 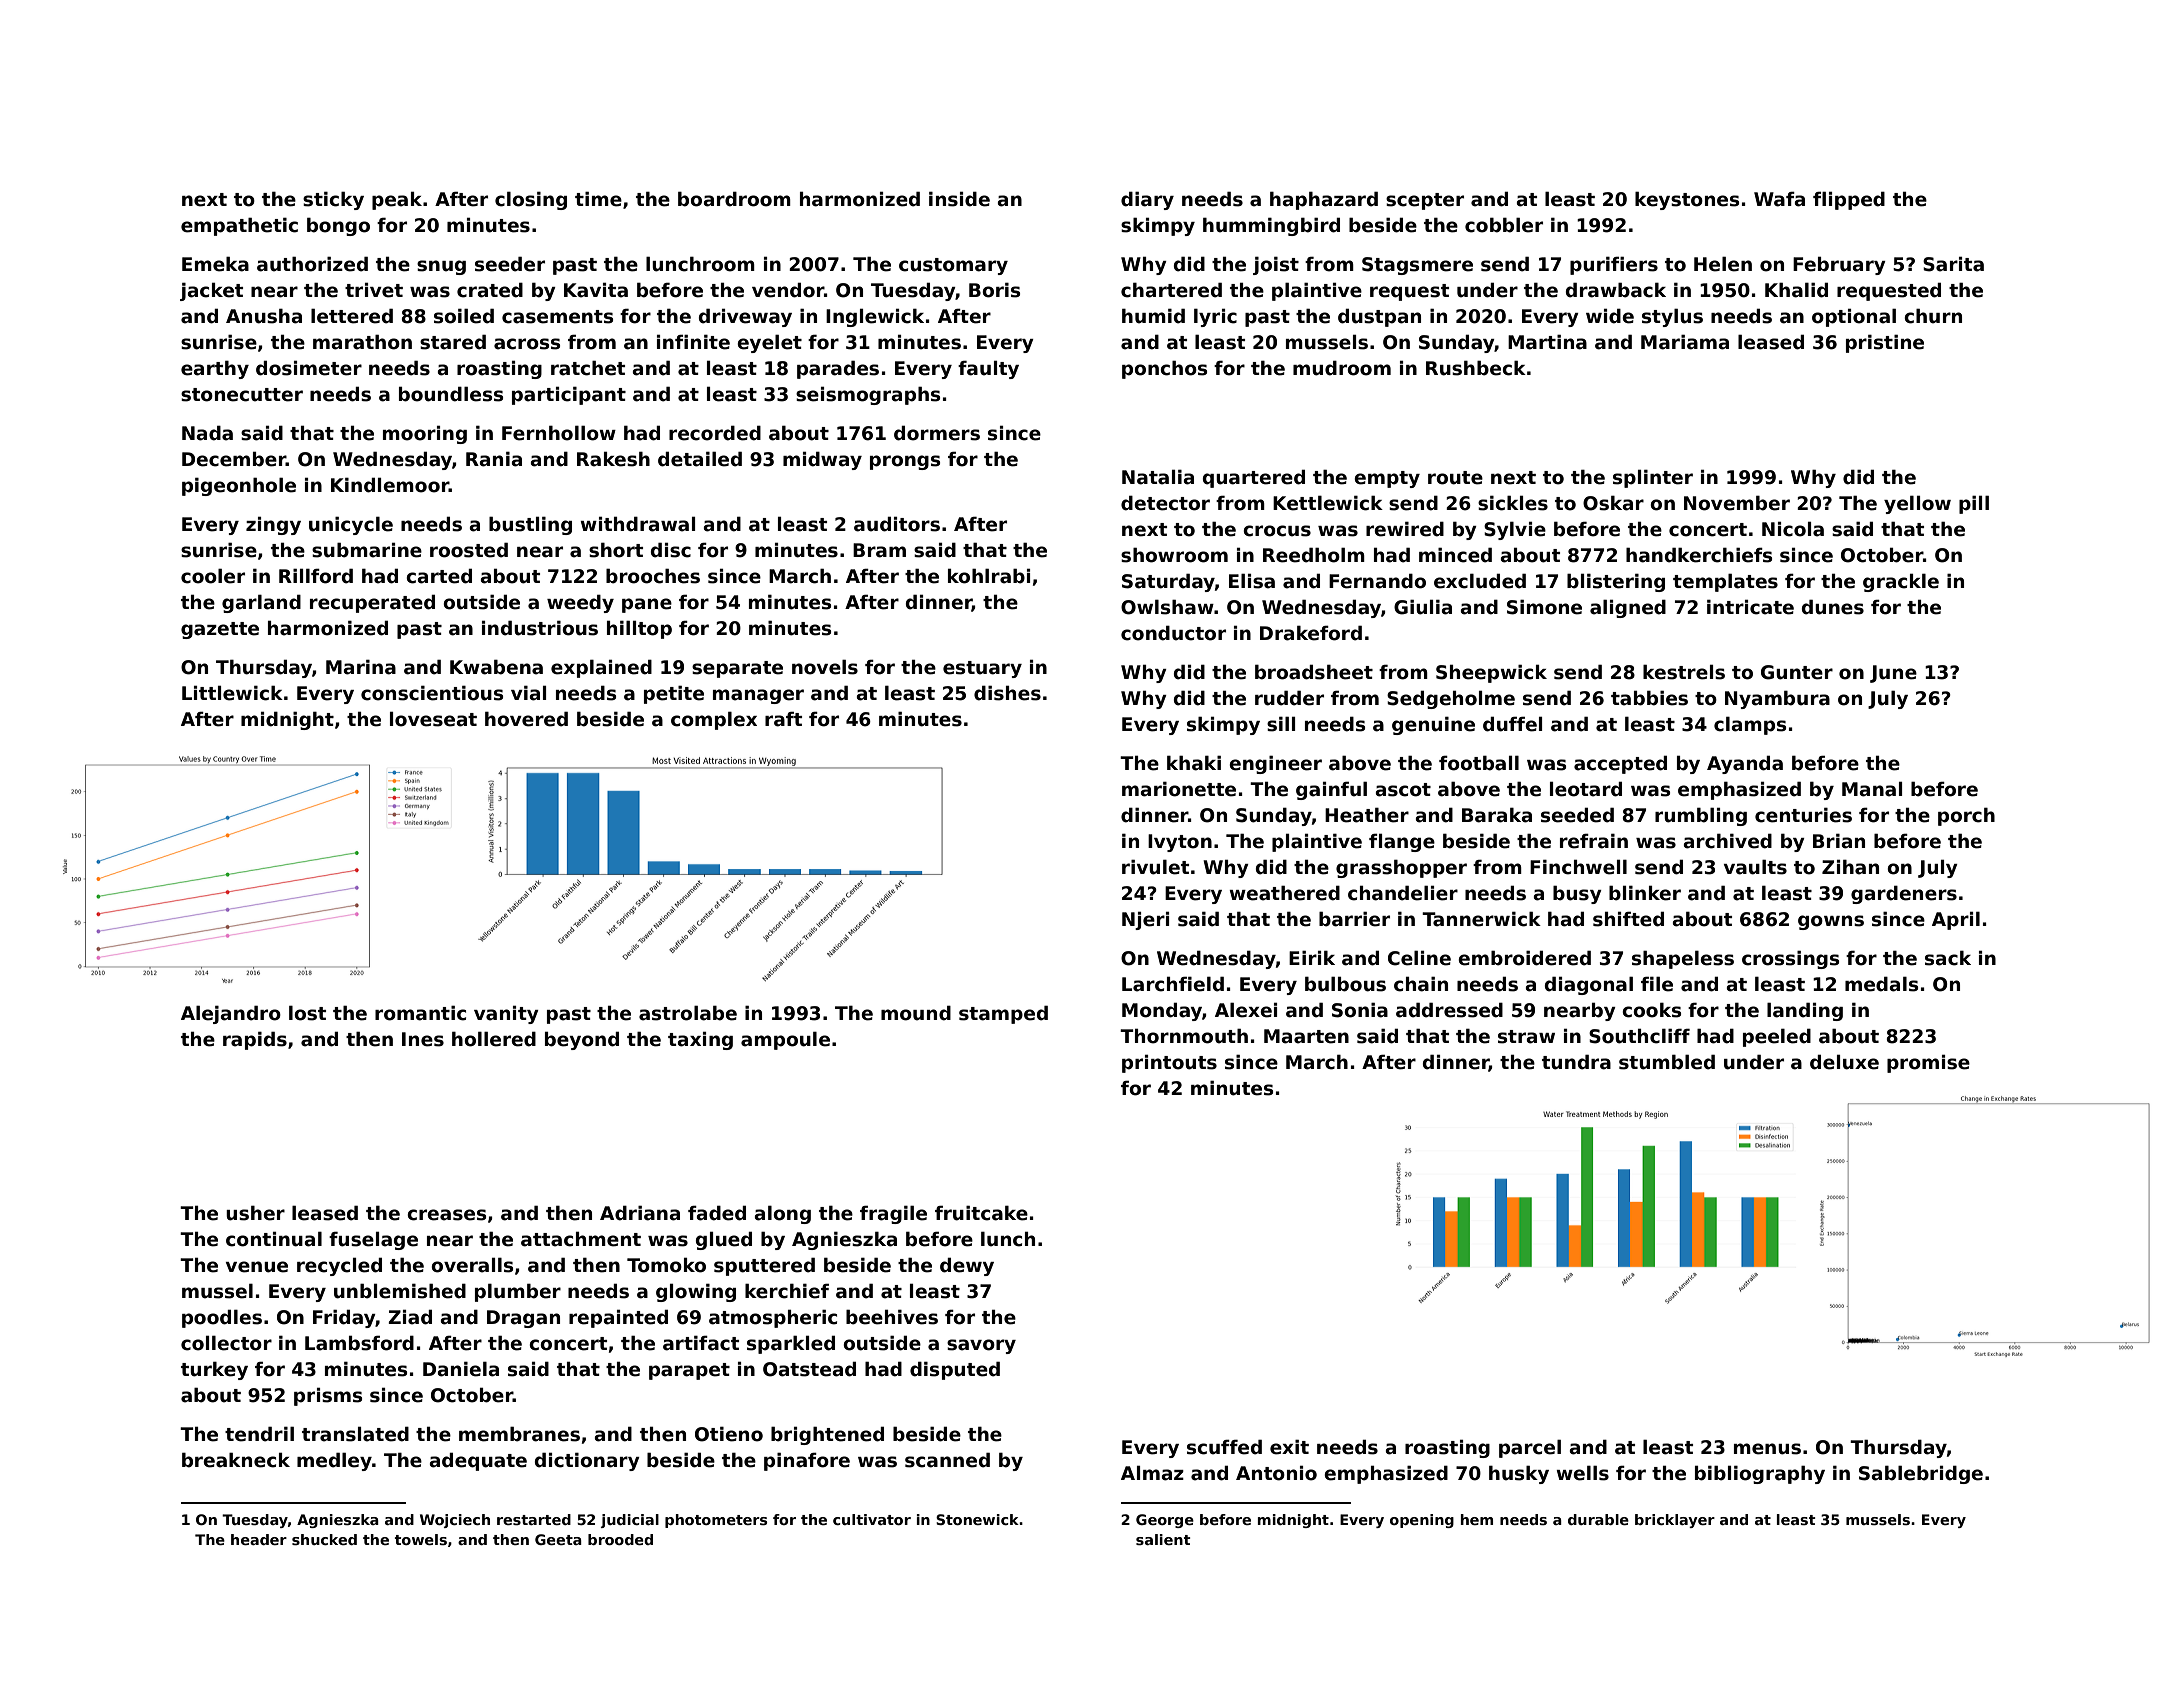 What do you see at coordinates (1377, 581) in the screenshot?
I see `Fernando` at bounding box center [1377, 581].
